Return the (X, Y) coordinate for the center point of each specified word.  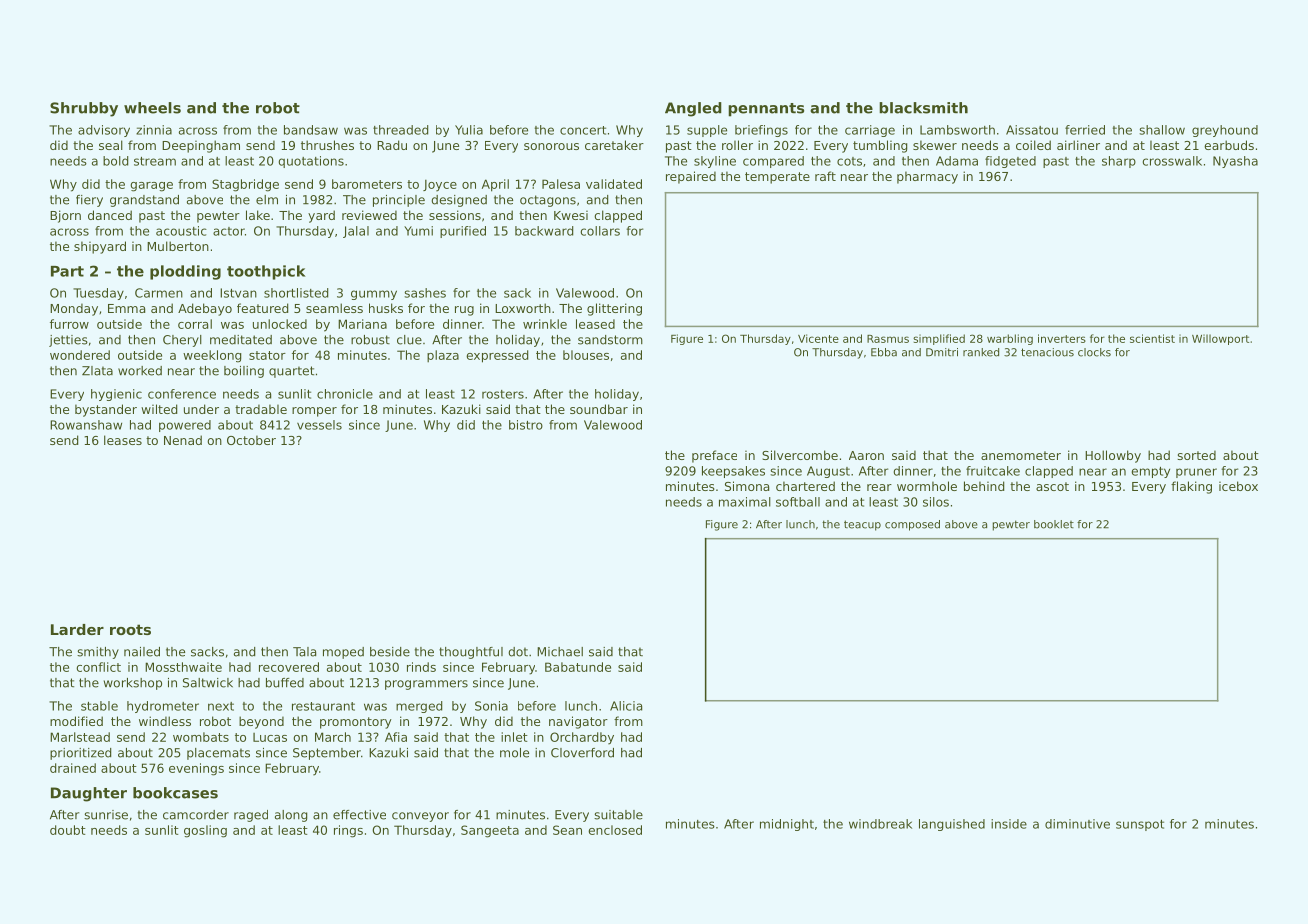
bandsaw (311, 130)
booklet (1054, 524)
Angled (693, 109)
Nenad (183, 440)
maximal (745, 502)
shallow (1162, 130)
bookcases (175, 793)
